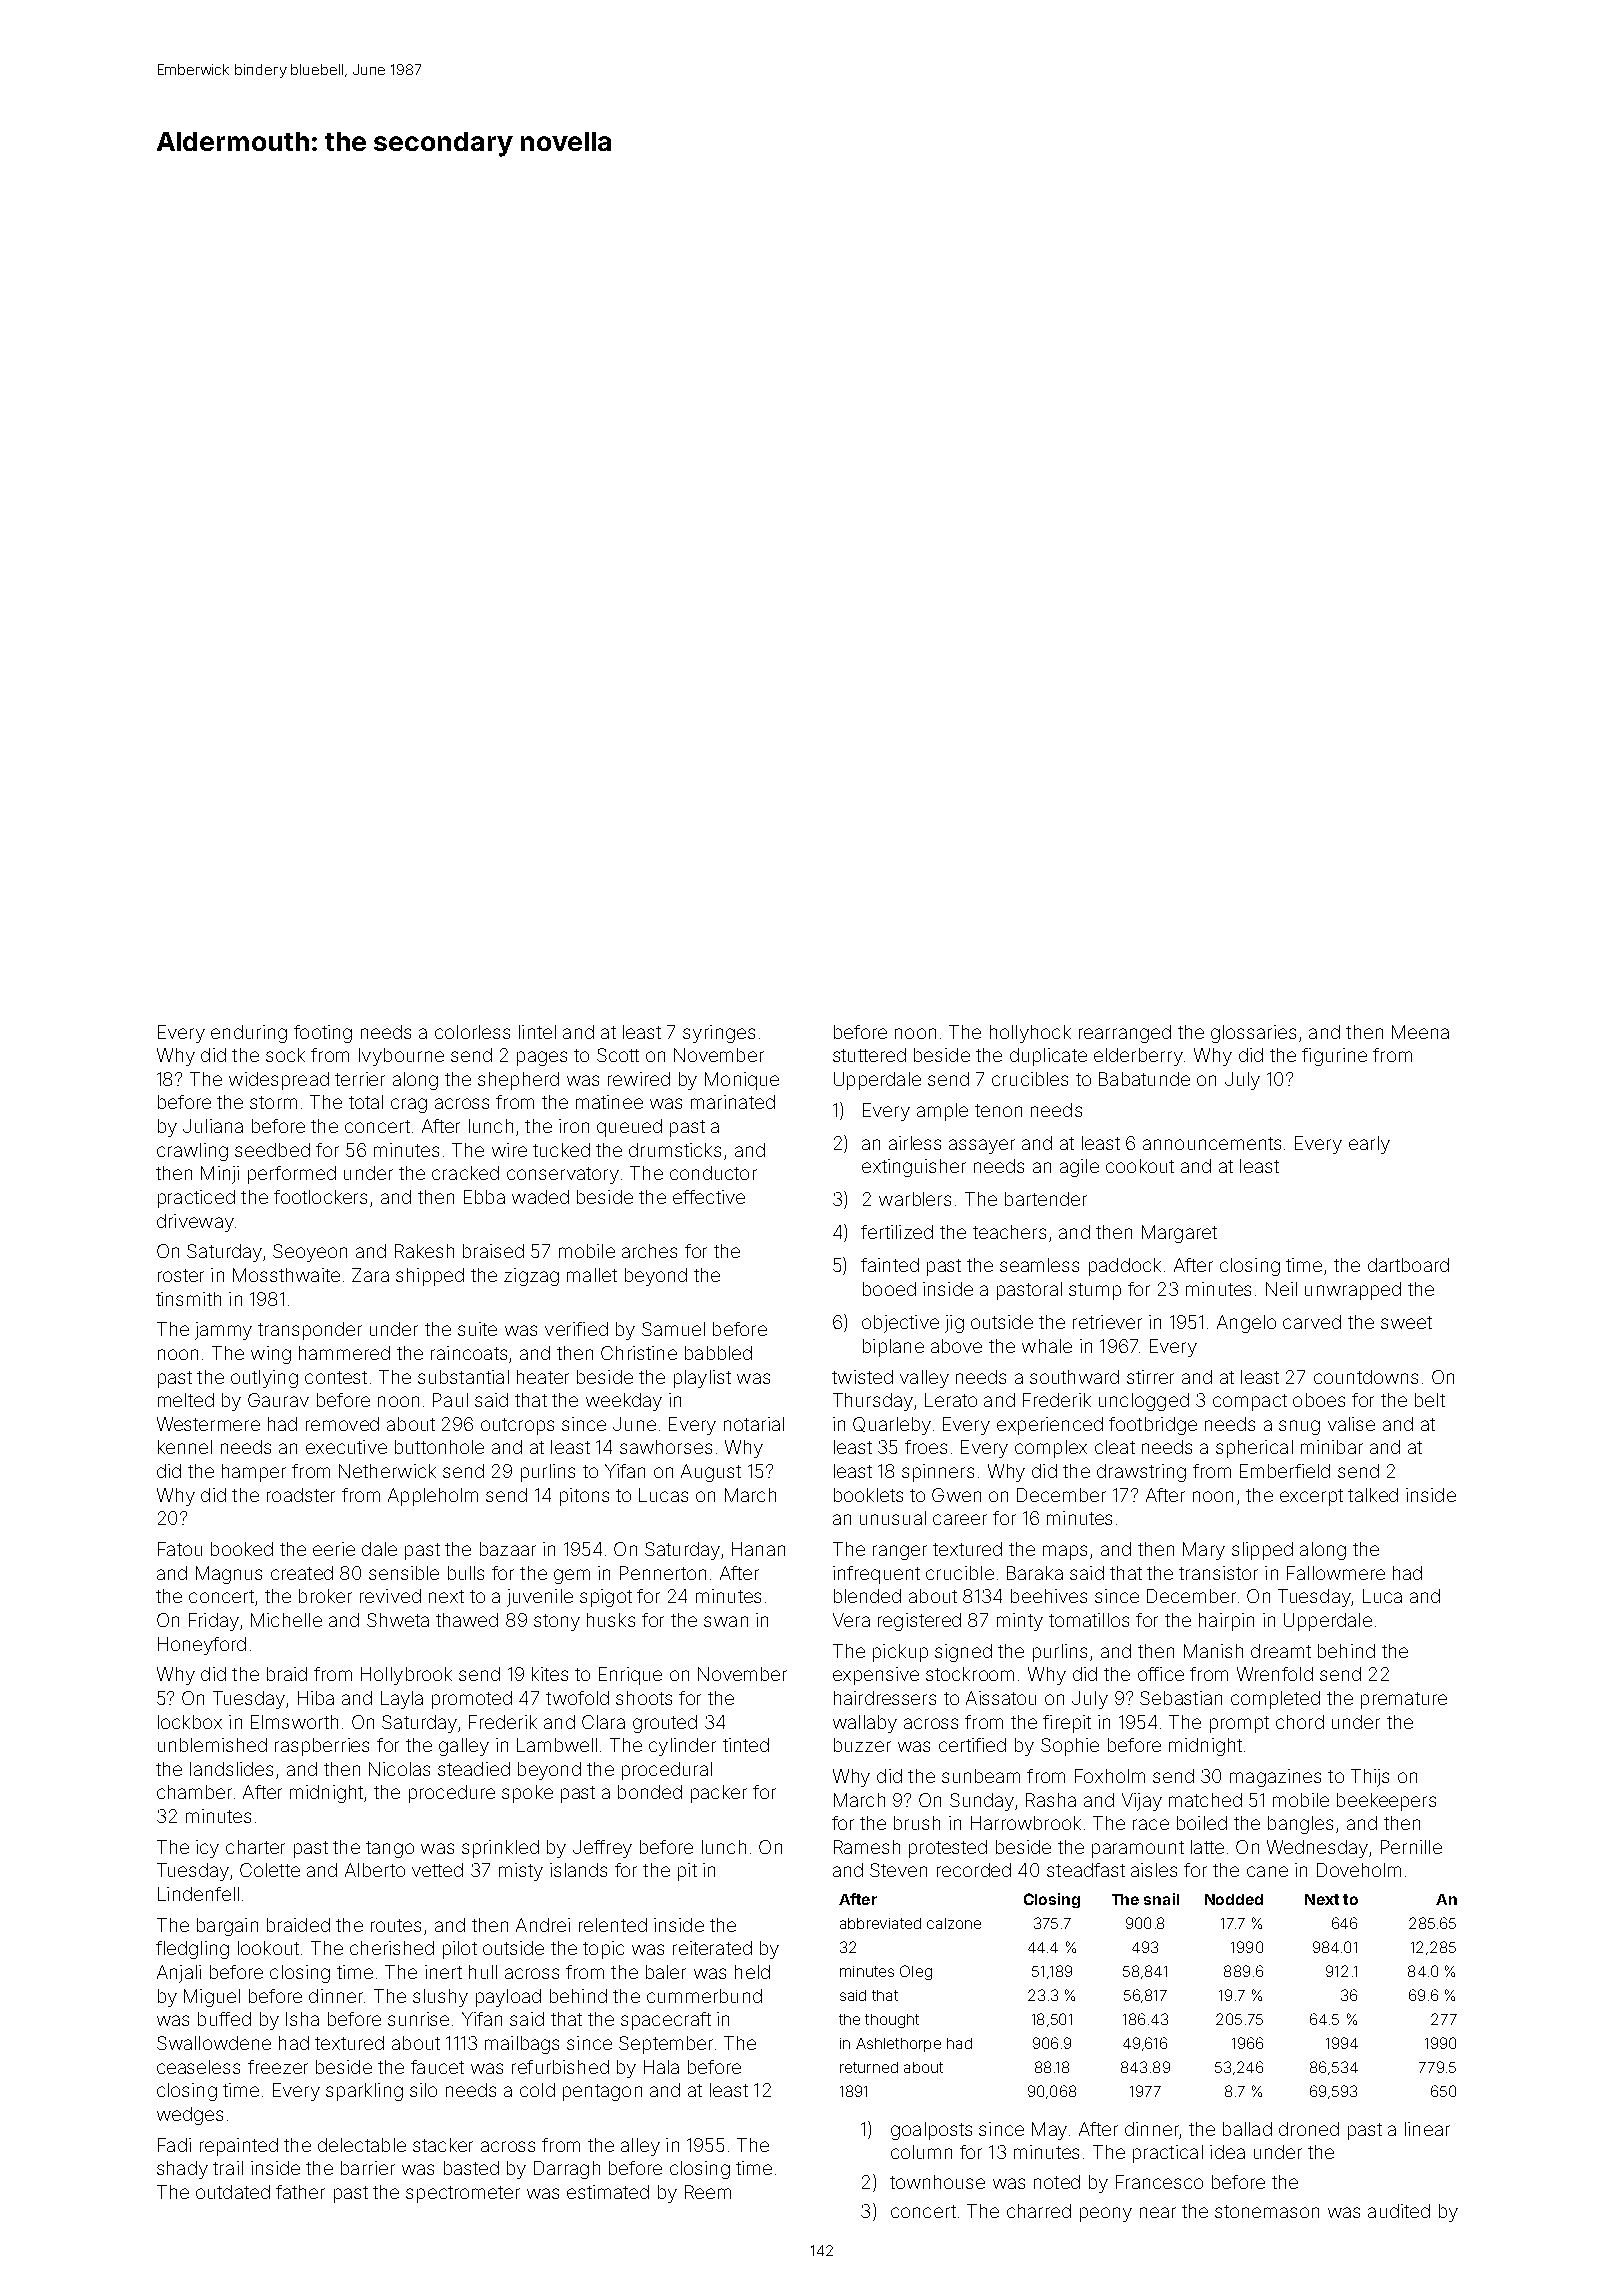  I want to click on suite, so click(477, 1329).
